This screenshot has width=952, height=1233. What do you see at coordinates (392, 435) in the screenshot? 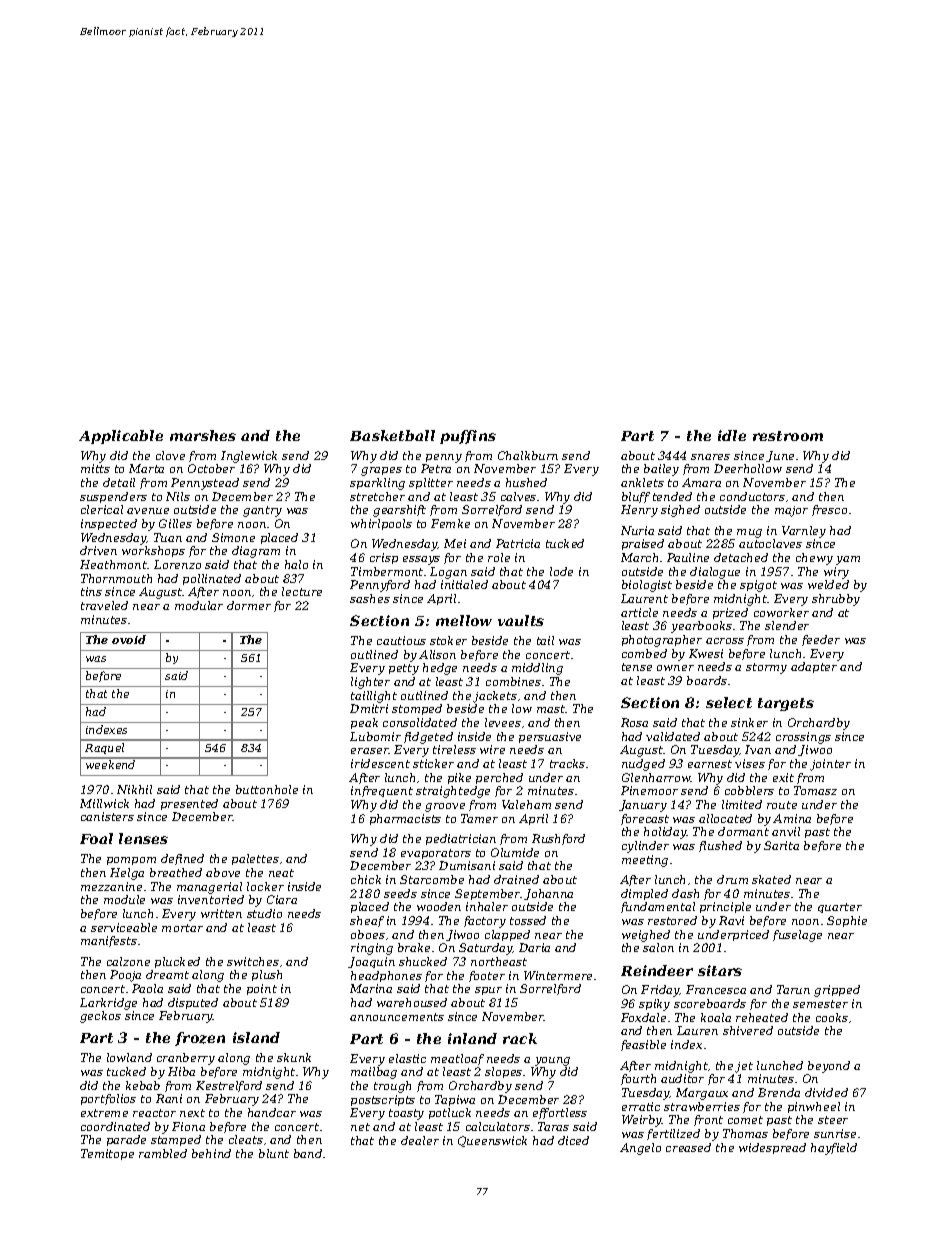
I see `Basketball` at bounding box center [392, 435].
